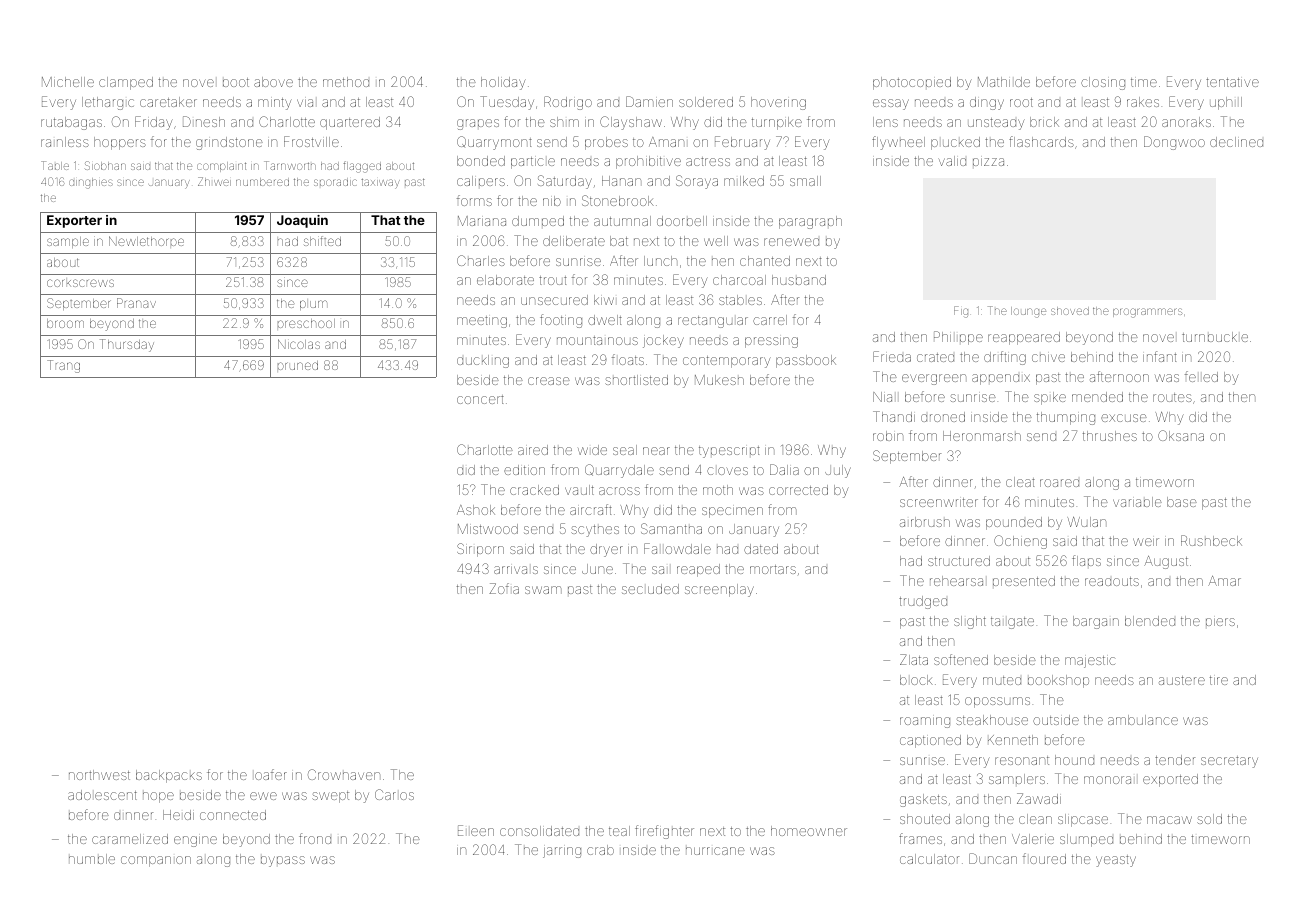  What do you see at coordinates (914, 659) in the screenshot?
I see `Zlata` at bounding box center [914, 659].
